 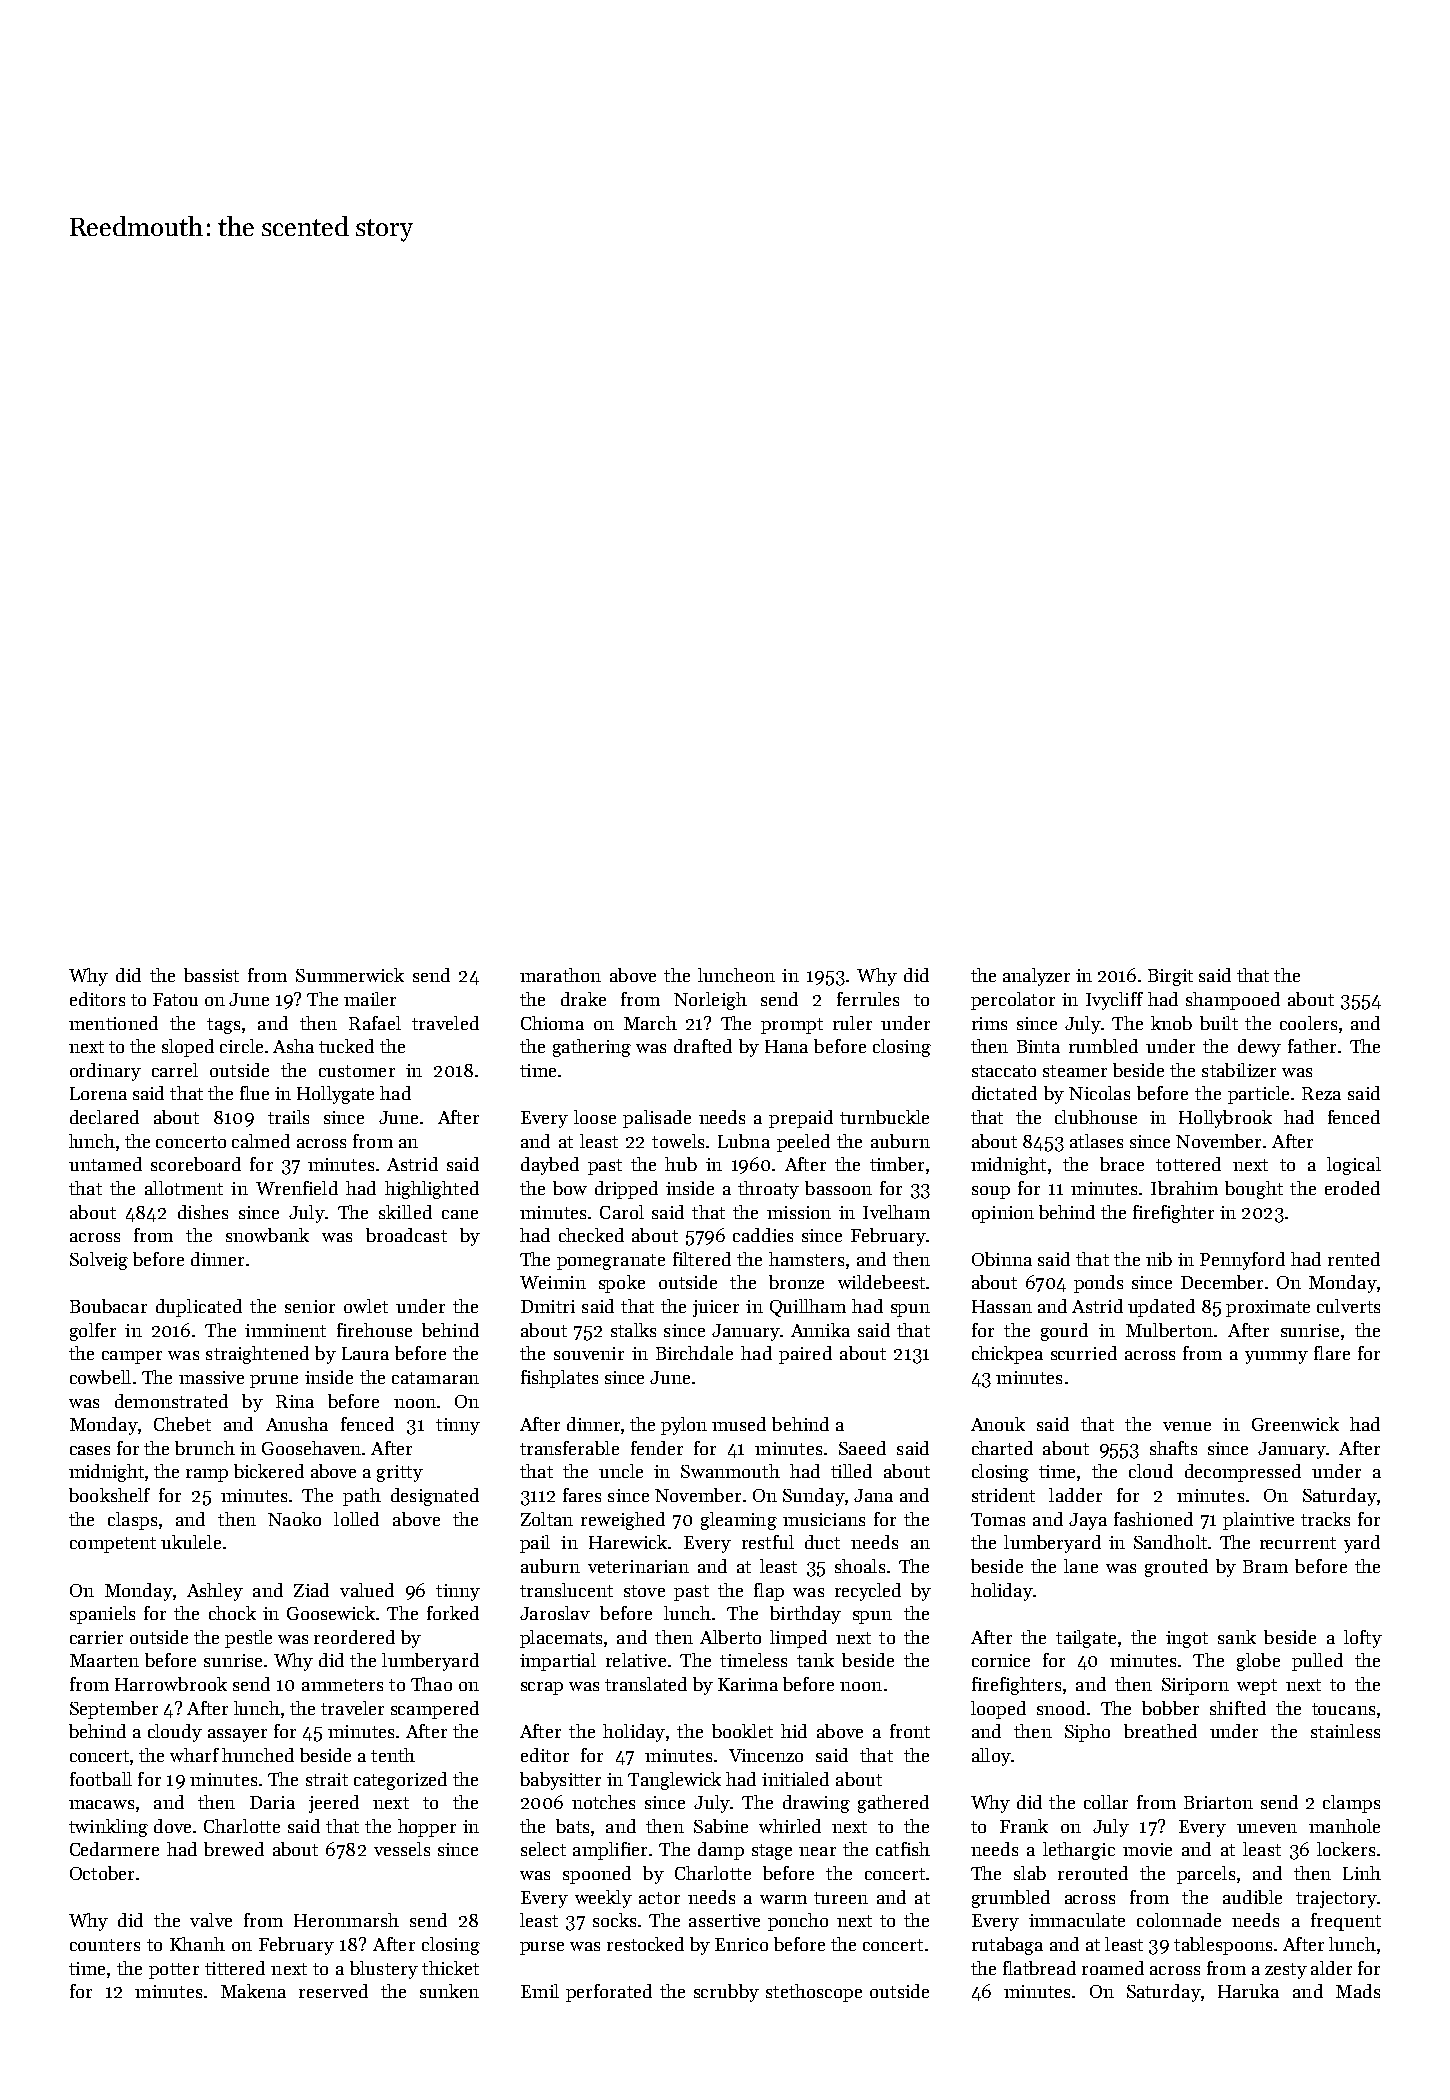 I want to click on stainless, so click(x=1345, y=1731).
